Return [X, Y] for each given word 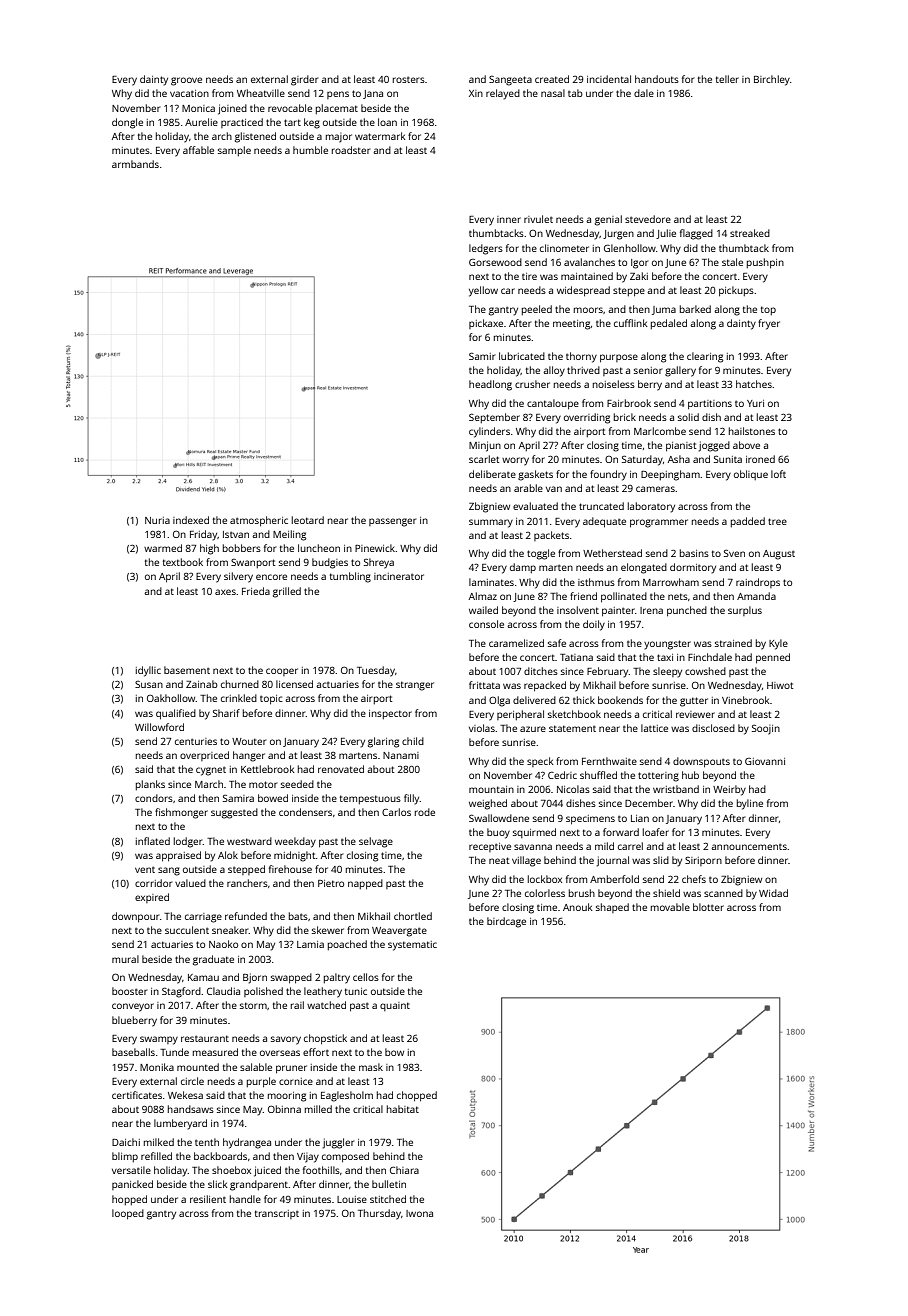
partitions [710, 404]
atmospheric [259, 521]
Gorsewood [495, 262]
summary [491, 523]
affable [198, 150]
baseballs [133, 1052]
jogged [714, 446]
